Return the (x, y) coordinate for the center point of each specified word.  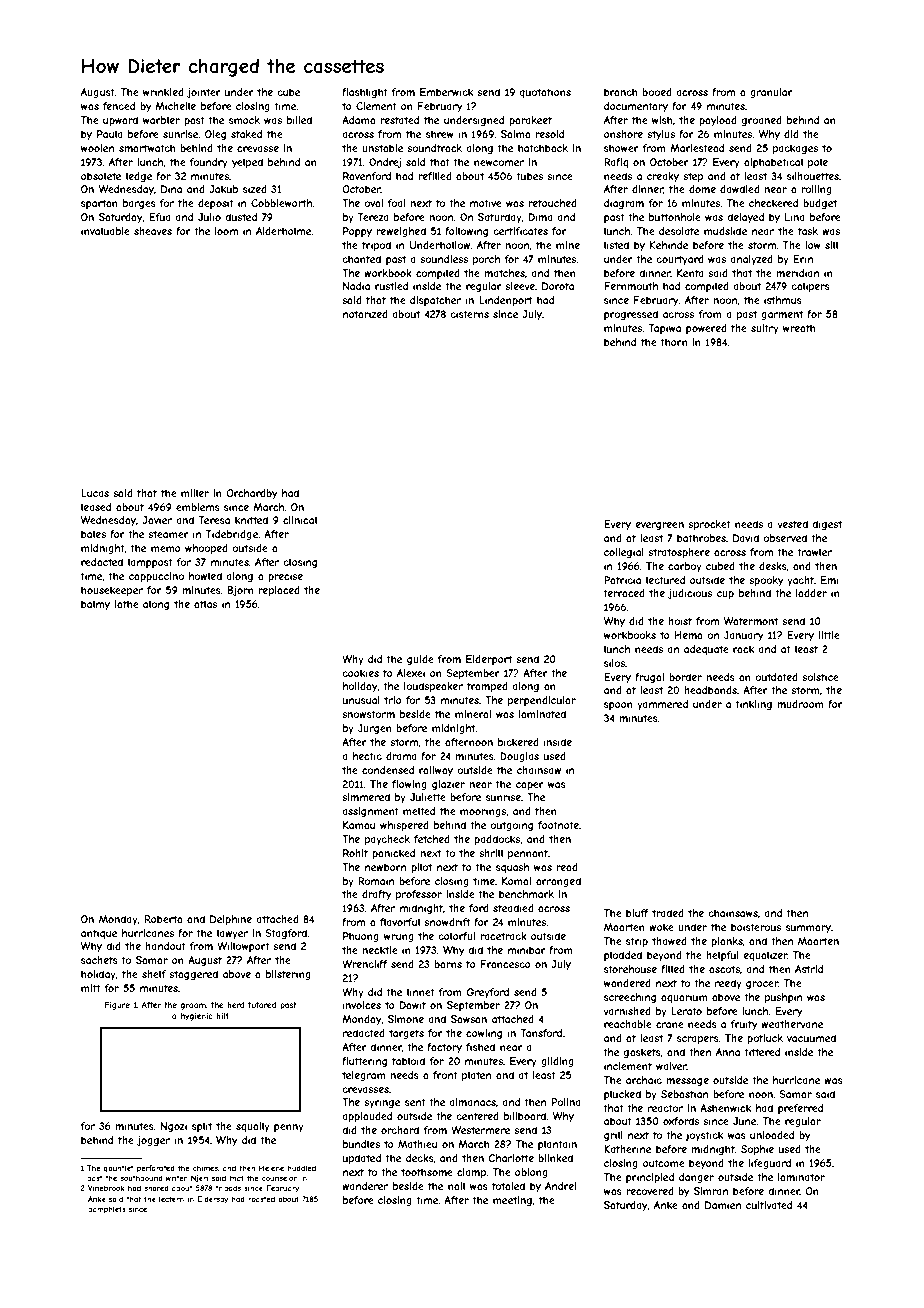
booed (657, 92)
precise (285, 577)
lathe (127, 604)
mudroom (800, 704)
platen (476, 1076)
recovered (650, 1191)
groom (193, 1006)
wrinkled (163, 92)
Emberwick (446, 92)
